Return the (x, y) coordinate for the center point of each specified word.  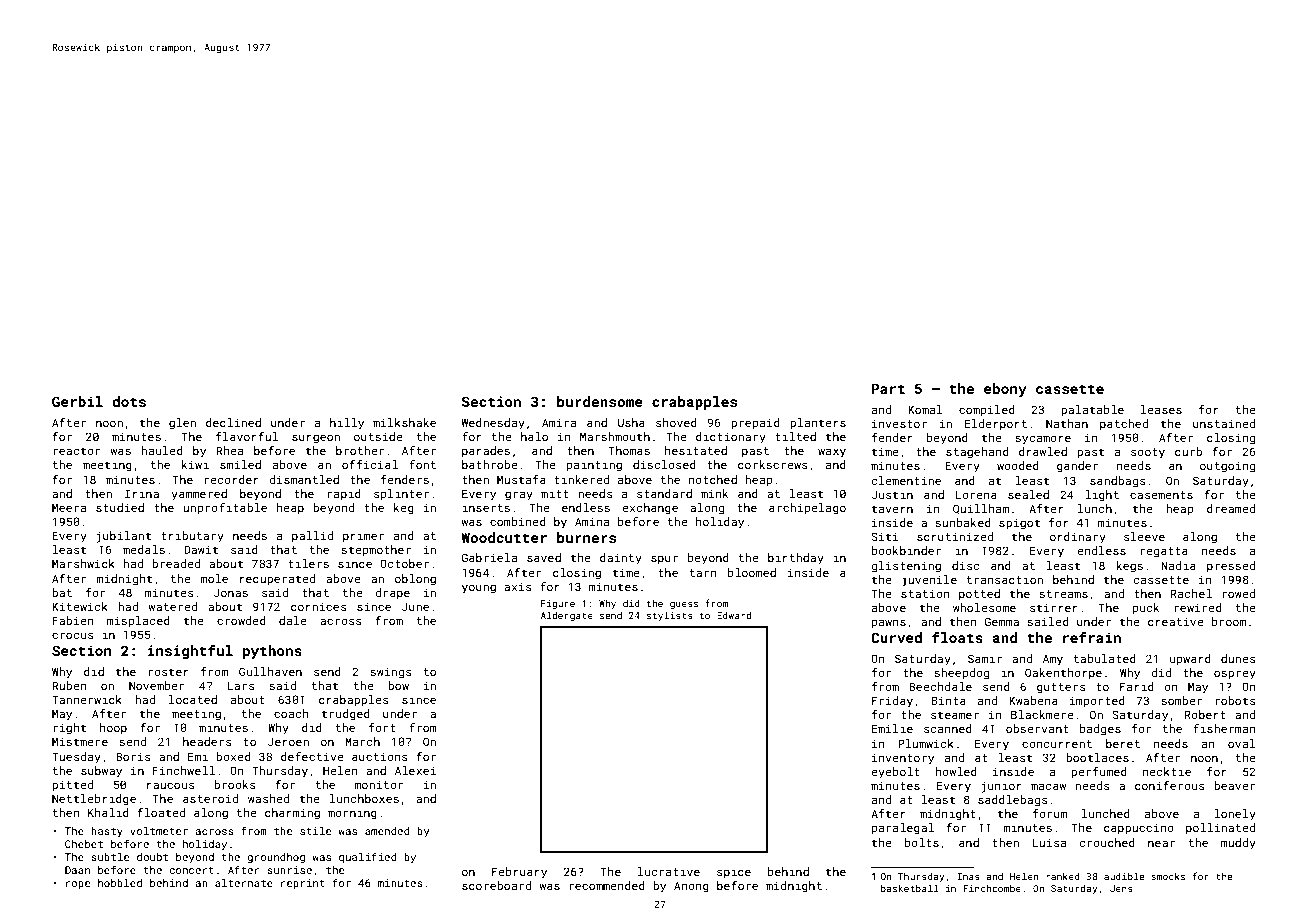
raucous (171, 785)
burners (586, 537)
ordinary (1078, 538)
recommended (607, 885)
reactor (76, 451)
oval (1242, 743)
